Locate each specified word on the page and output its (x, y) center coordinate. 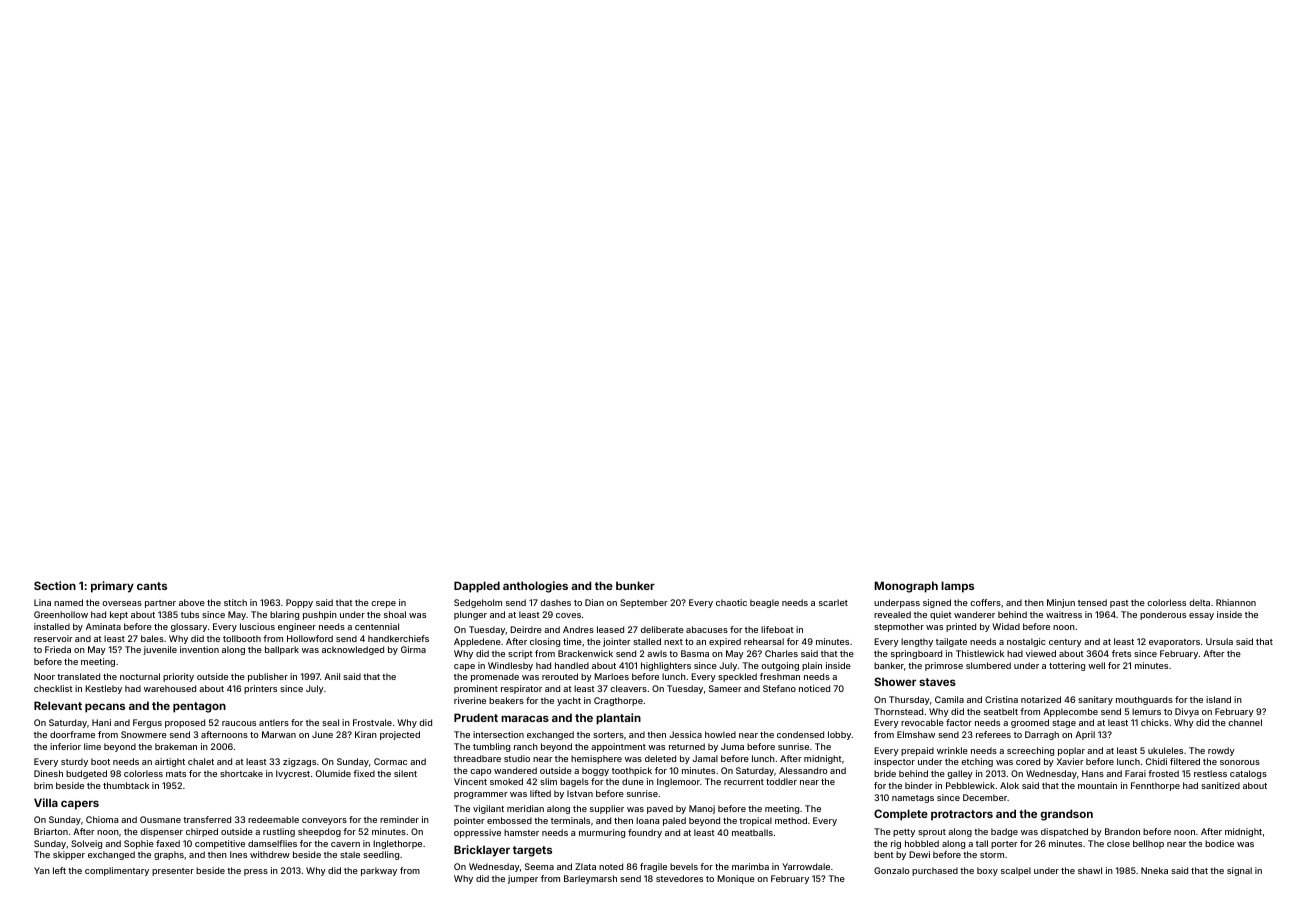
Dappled (477, 587)
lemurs (1146, 711)
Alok (1009, 785)
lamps (957, 587)
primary (112, 587)
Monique (736, 879)
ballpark (282, 650)
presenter (173, 872)
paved (660, 809)
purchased (935, 871)
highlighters (666, 666)
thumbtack (126, 785)
